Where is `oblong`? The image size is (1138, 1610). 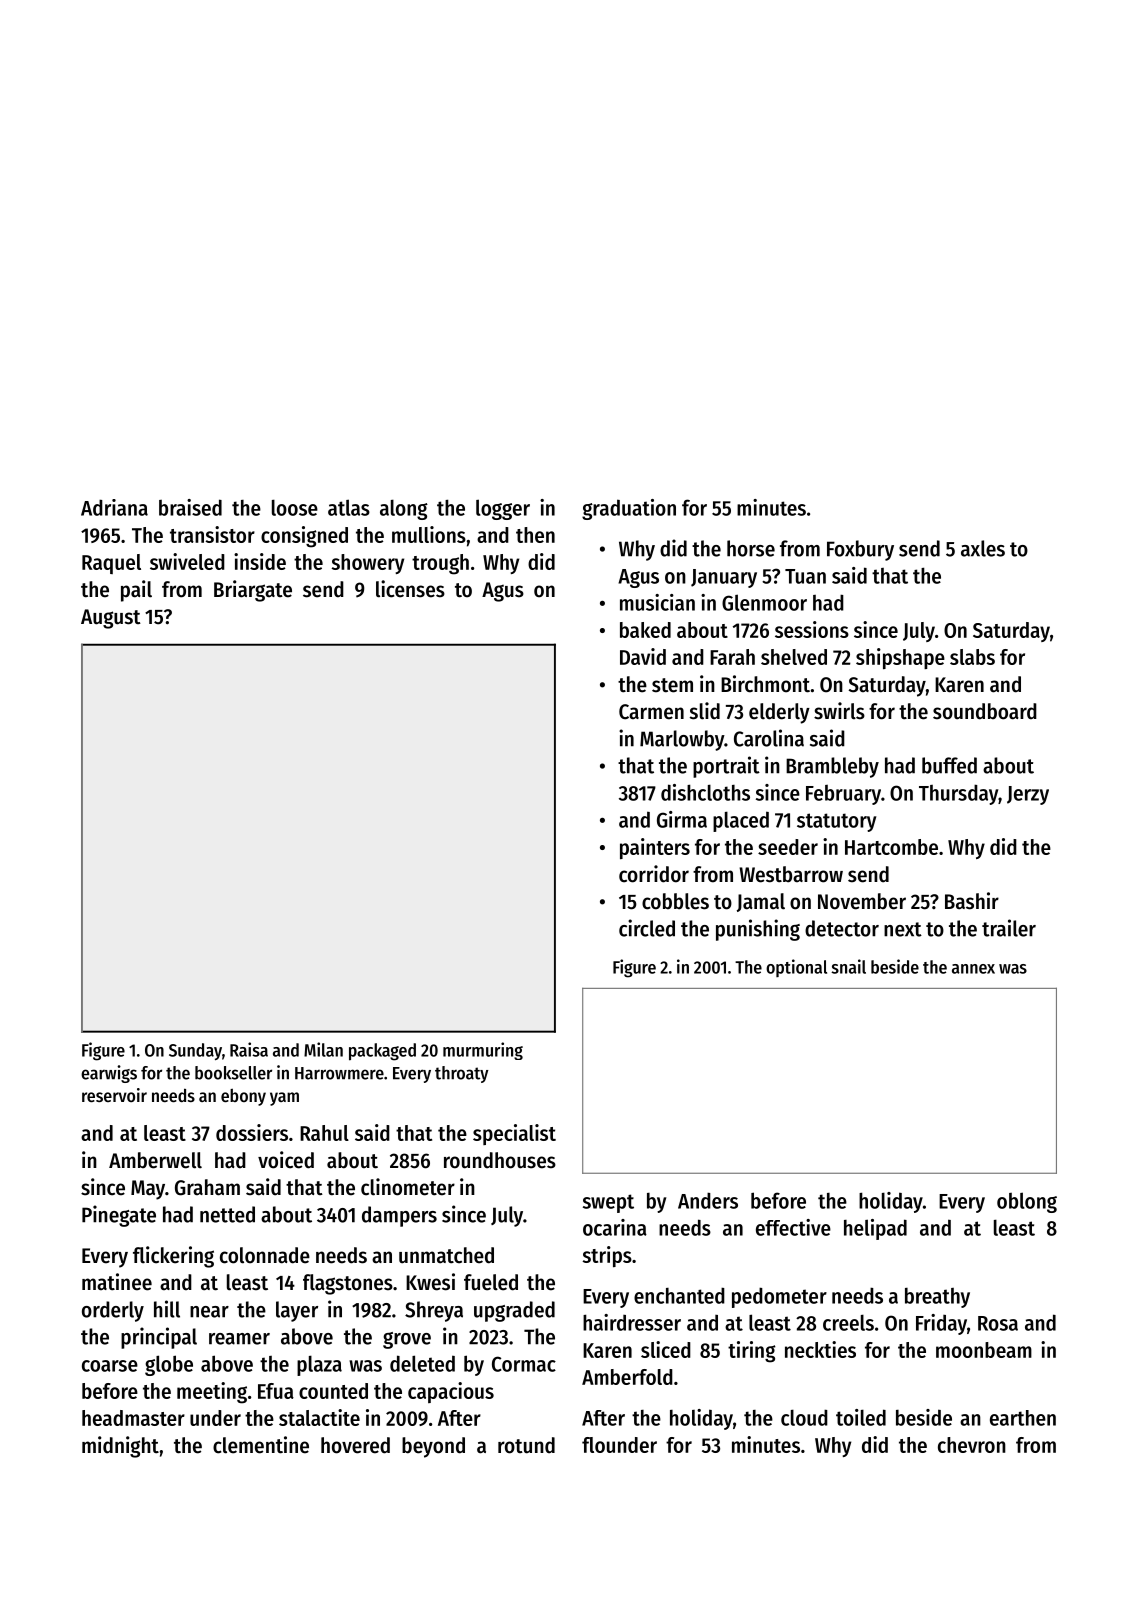
oblong is located at coordinates (1027, 1202).
